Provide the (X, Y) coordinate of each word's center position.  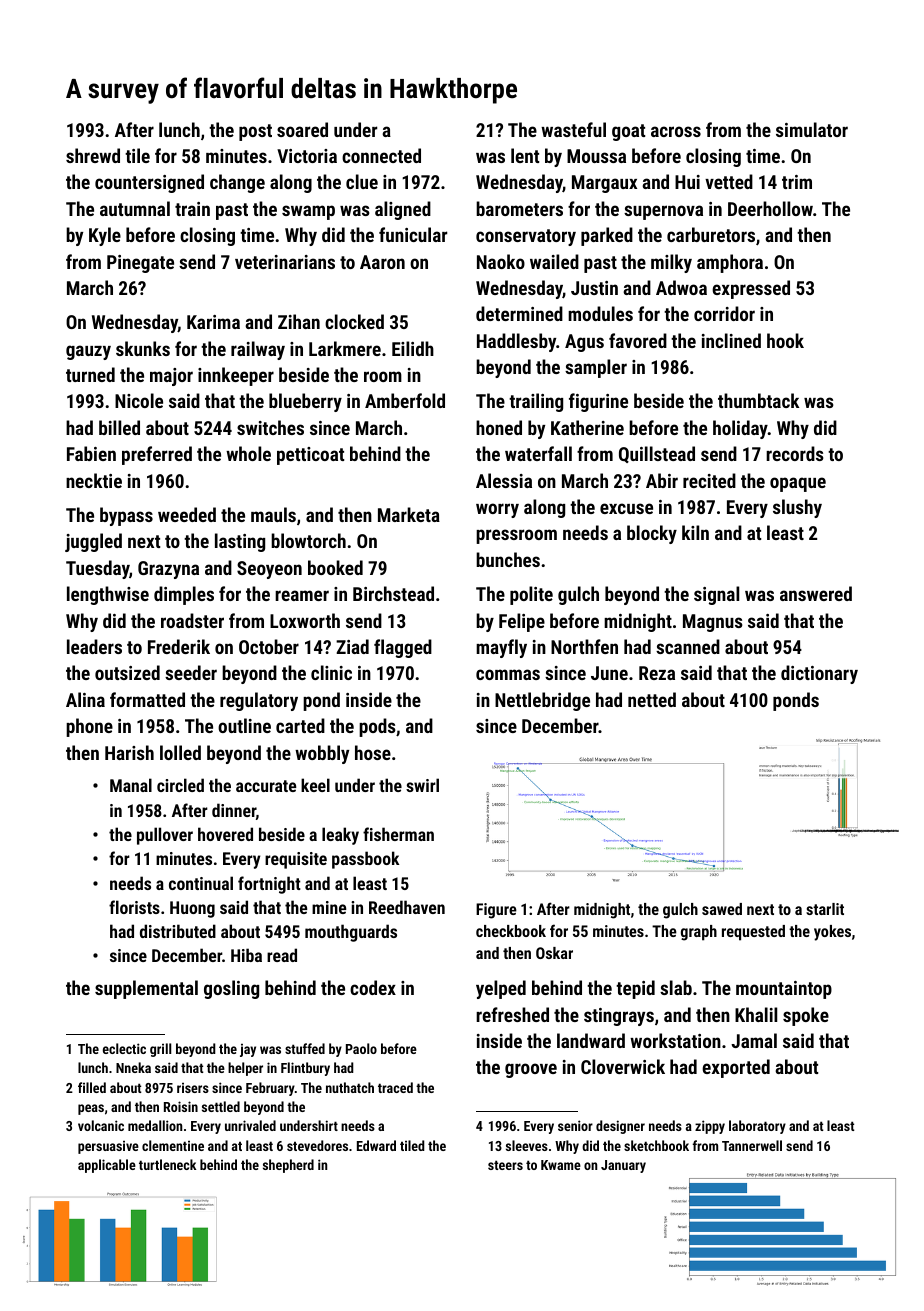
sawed (722, 909)
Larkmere (345, 348)
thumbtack (758, 400)
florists (134, 907)
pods (377, 727)
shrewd (93, 155)
